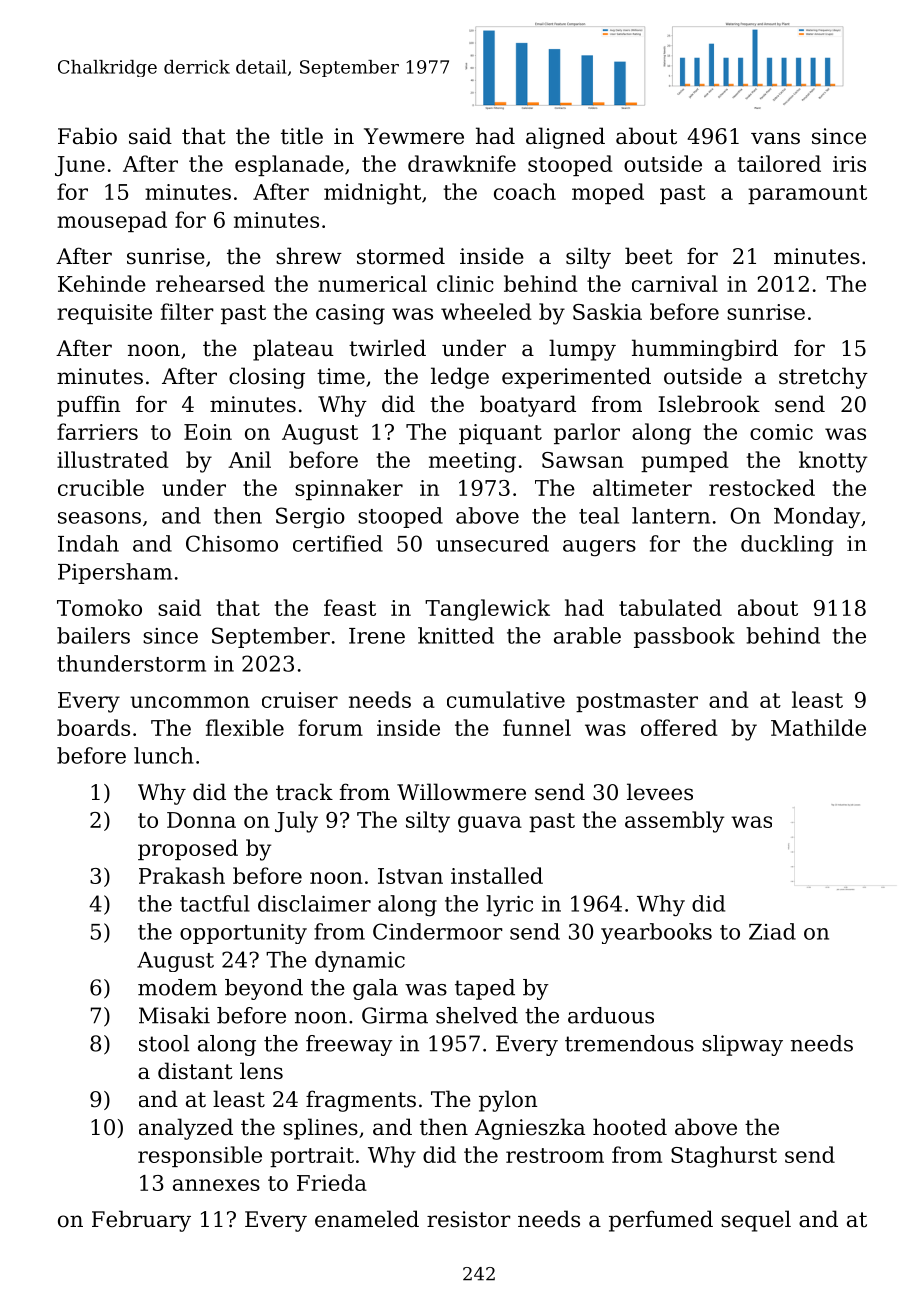  Describe the element at coordinates (88, 406) in the document. I see `puffin` at that location.
